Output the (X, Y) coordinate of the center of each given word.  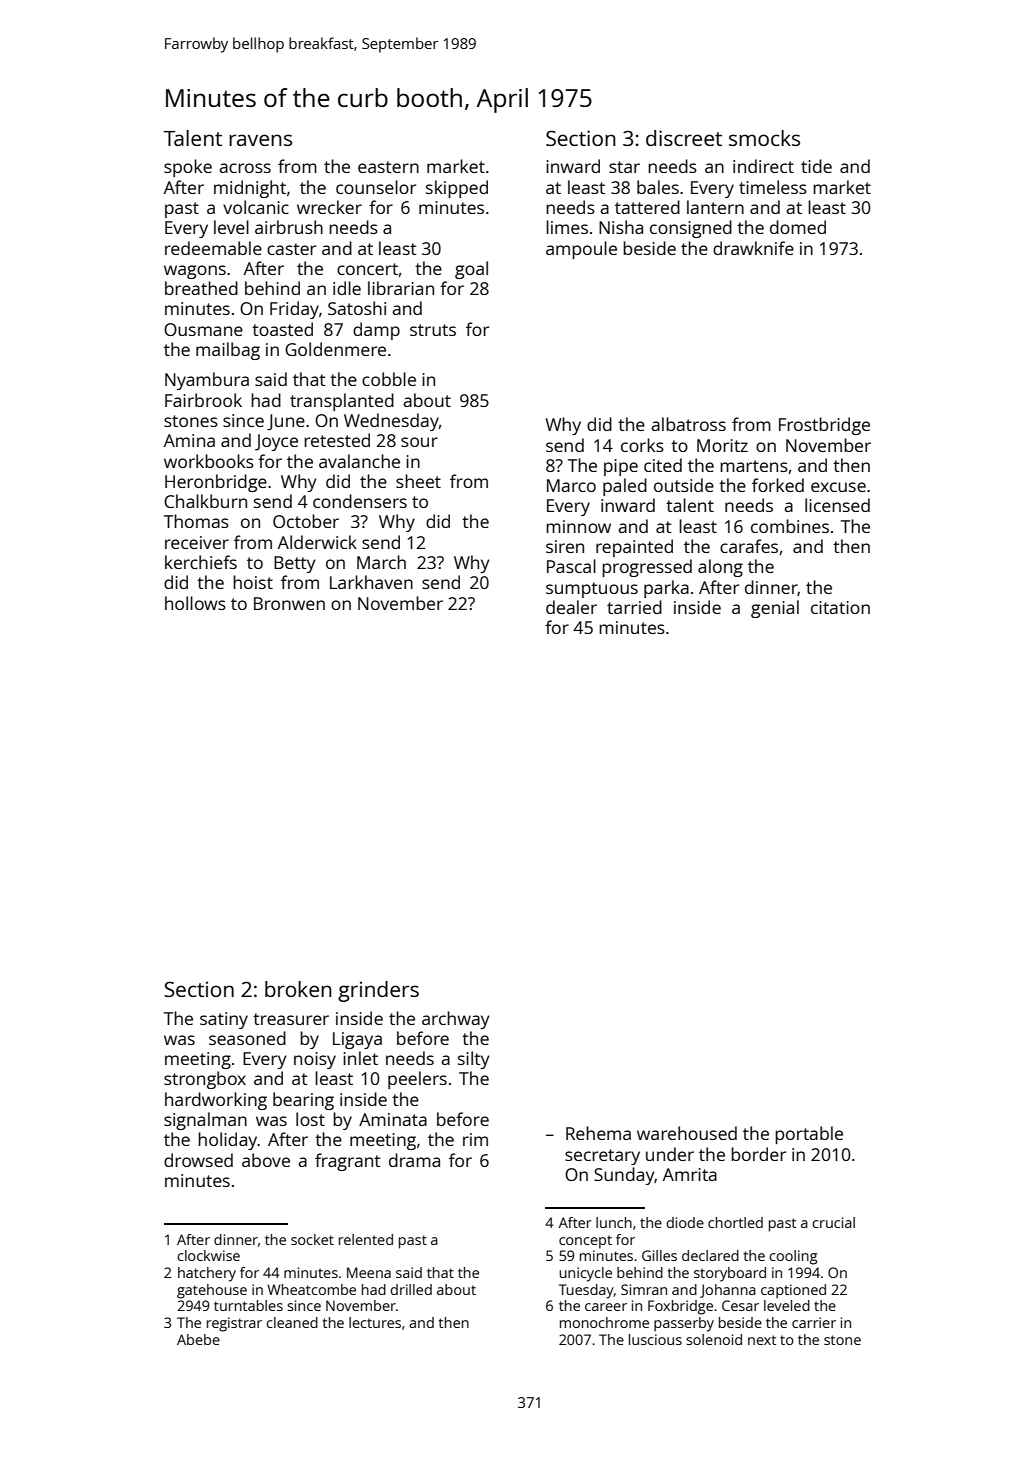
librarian (401, 288)
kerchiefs (201, 562)
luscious (655, 1339)
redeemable (213, 248)
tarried (634, 607)
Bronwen (289, 603)
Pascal (571, 566)
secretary (602, 1157)
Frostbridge (824, 426)
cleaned (292, 1322)
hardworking (216, 1101)
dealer (571, 607)
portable (809, 1135)
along (720, 568)
